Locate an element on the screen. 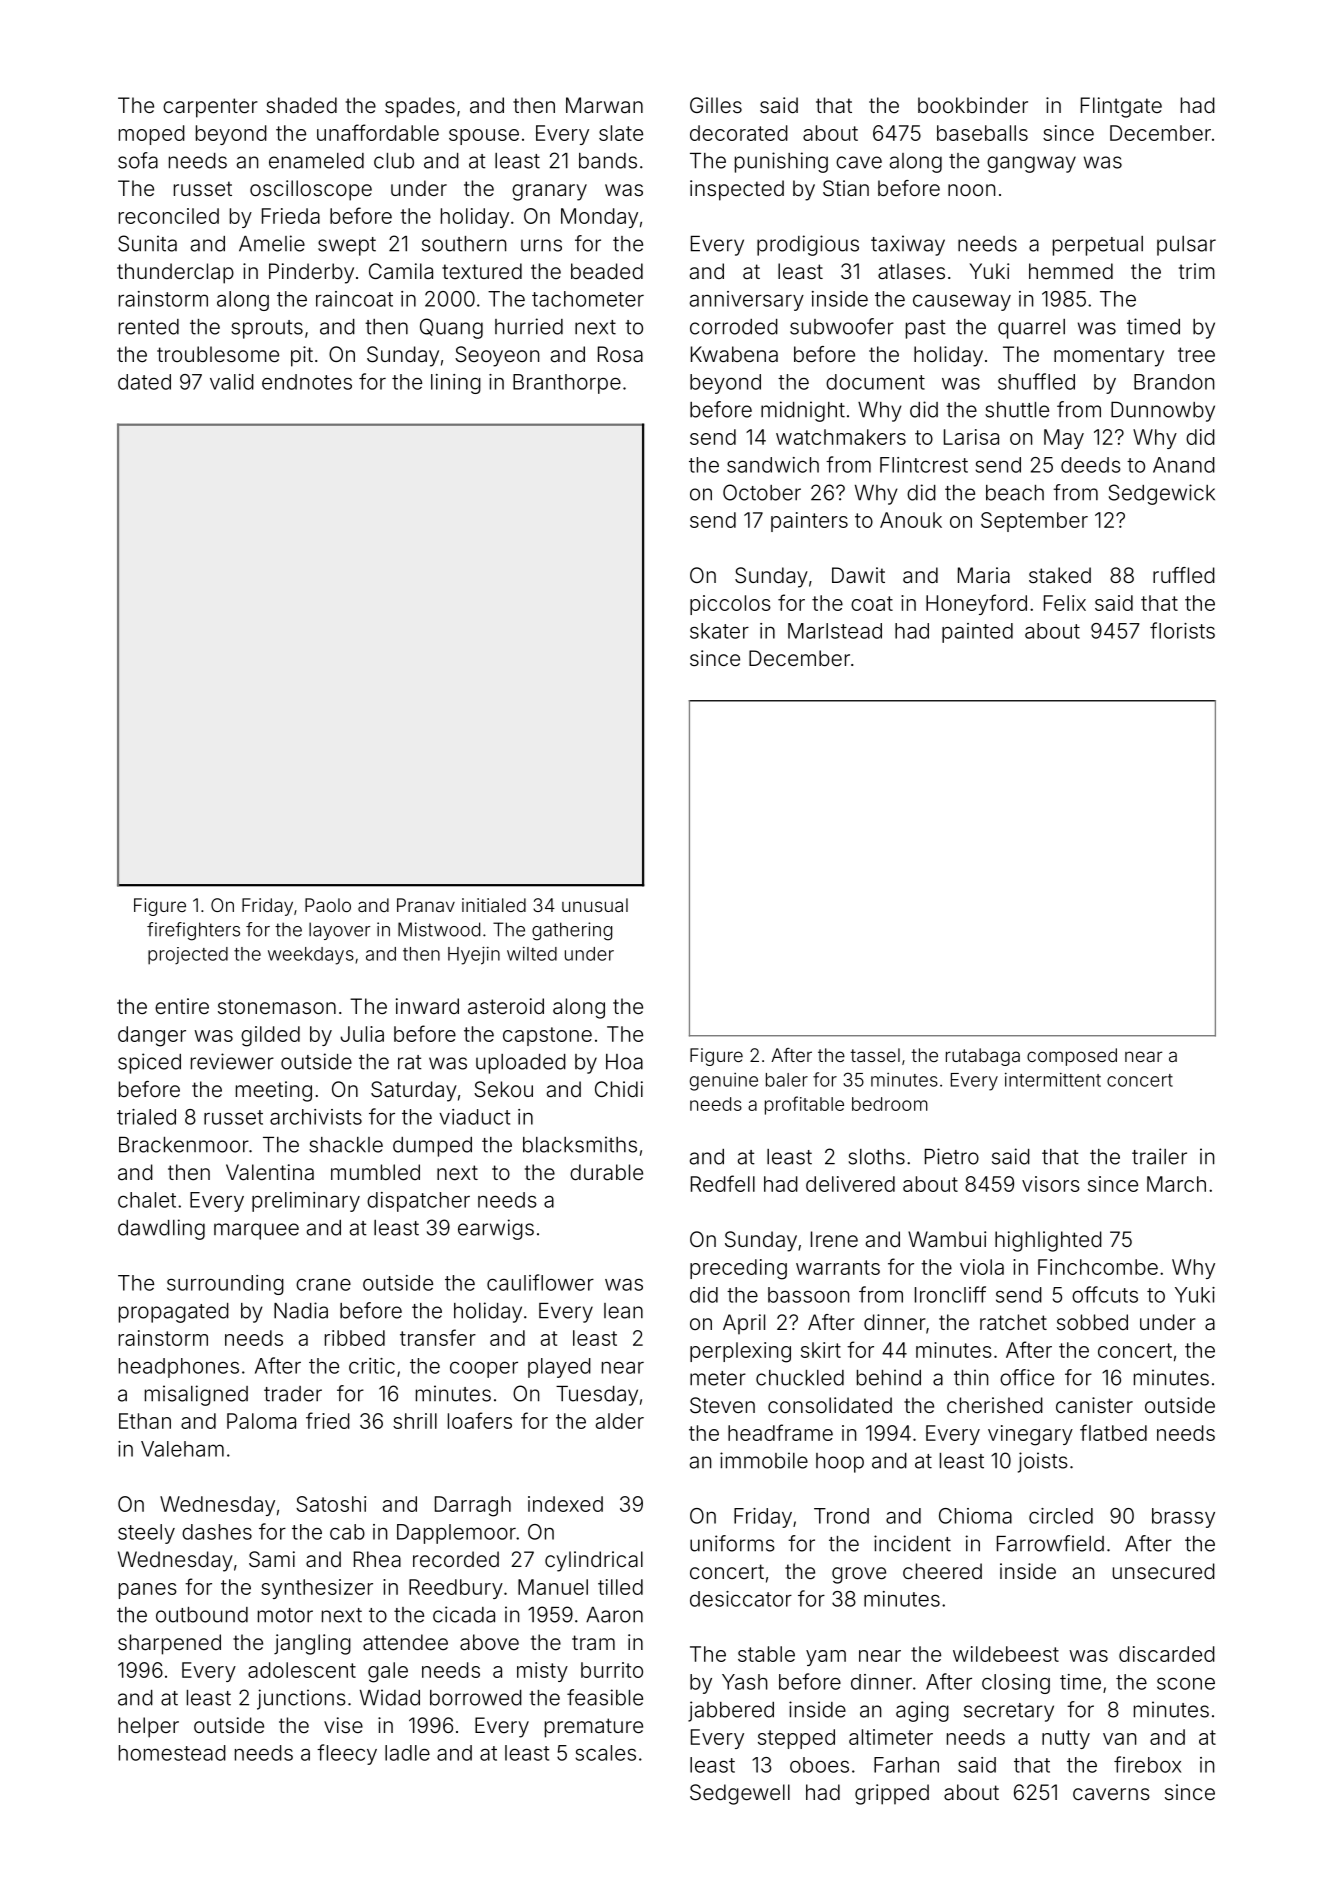  Monday is located at coordinates (599, 218).
